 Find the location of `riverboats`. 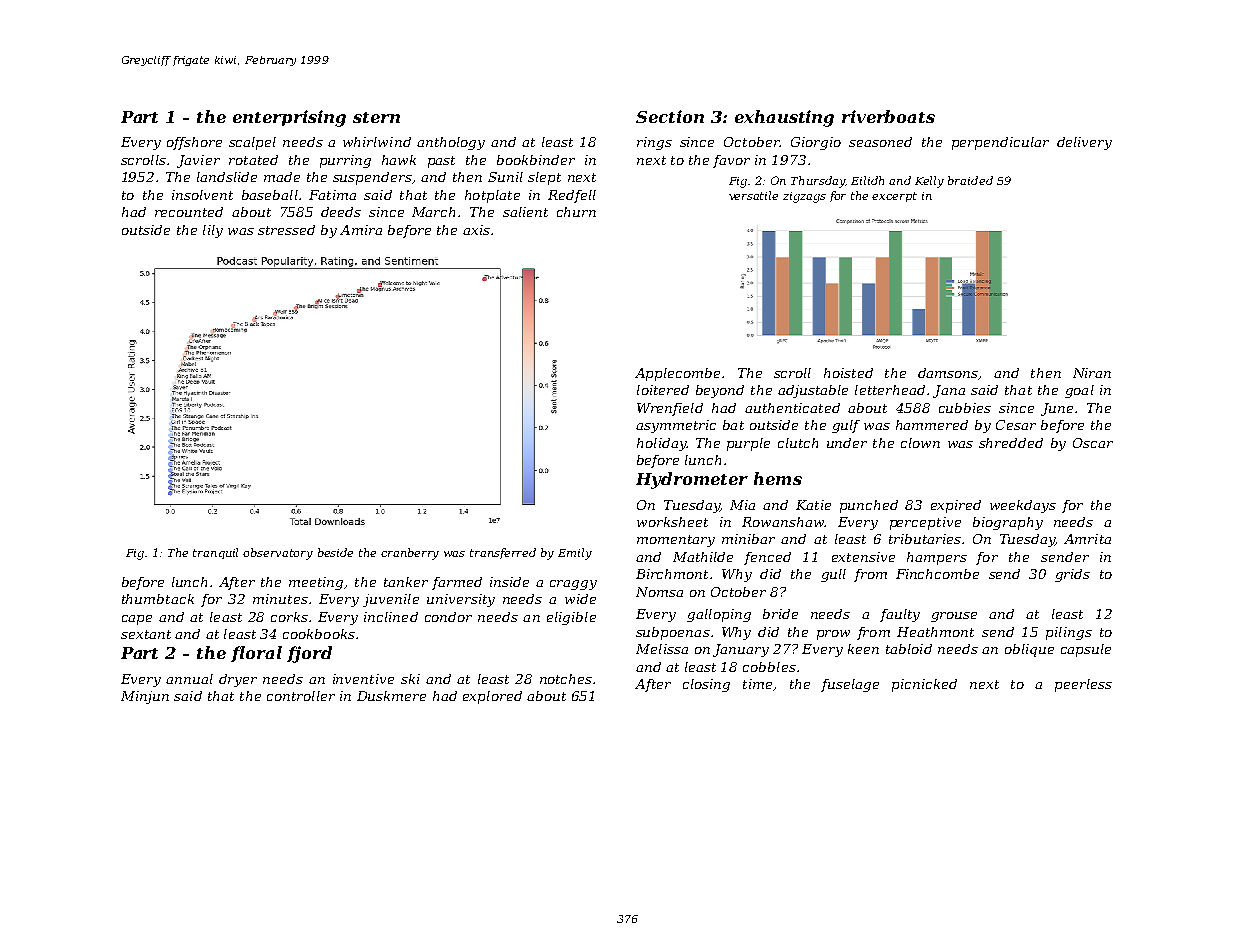

riverboats is located at coordinates (888, 116).
